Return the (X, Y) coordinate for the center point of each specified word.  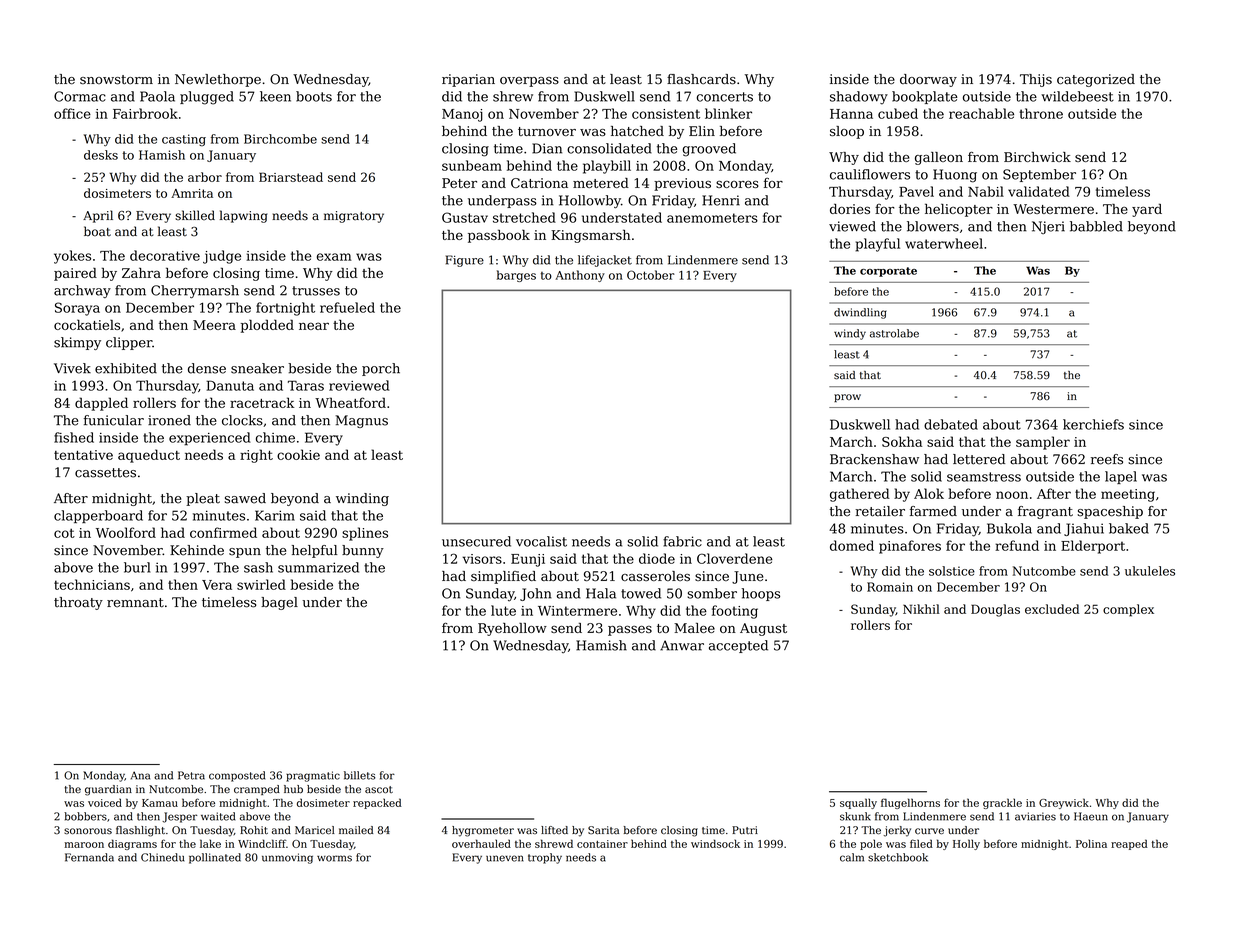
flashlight (140, 831)
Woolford (126, 532)
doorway (928, 80)
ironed (169, 420)
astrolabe (894, 333)
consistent (666, 114)
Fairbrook (145, 113)
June (748, 577)
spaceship (1110, 512)
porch (381, 369)
